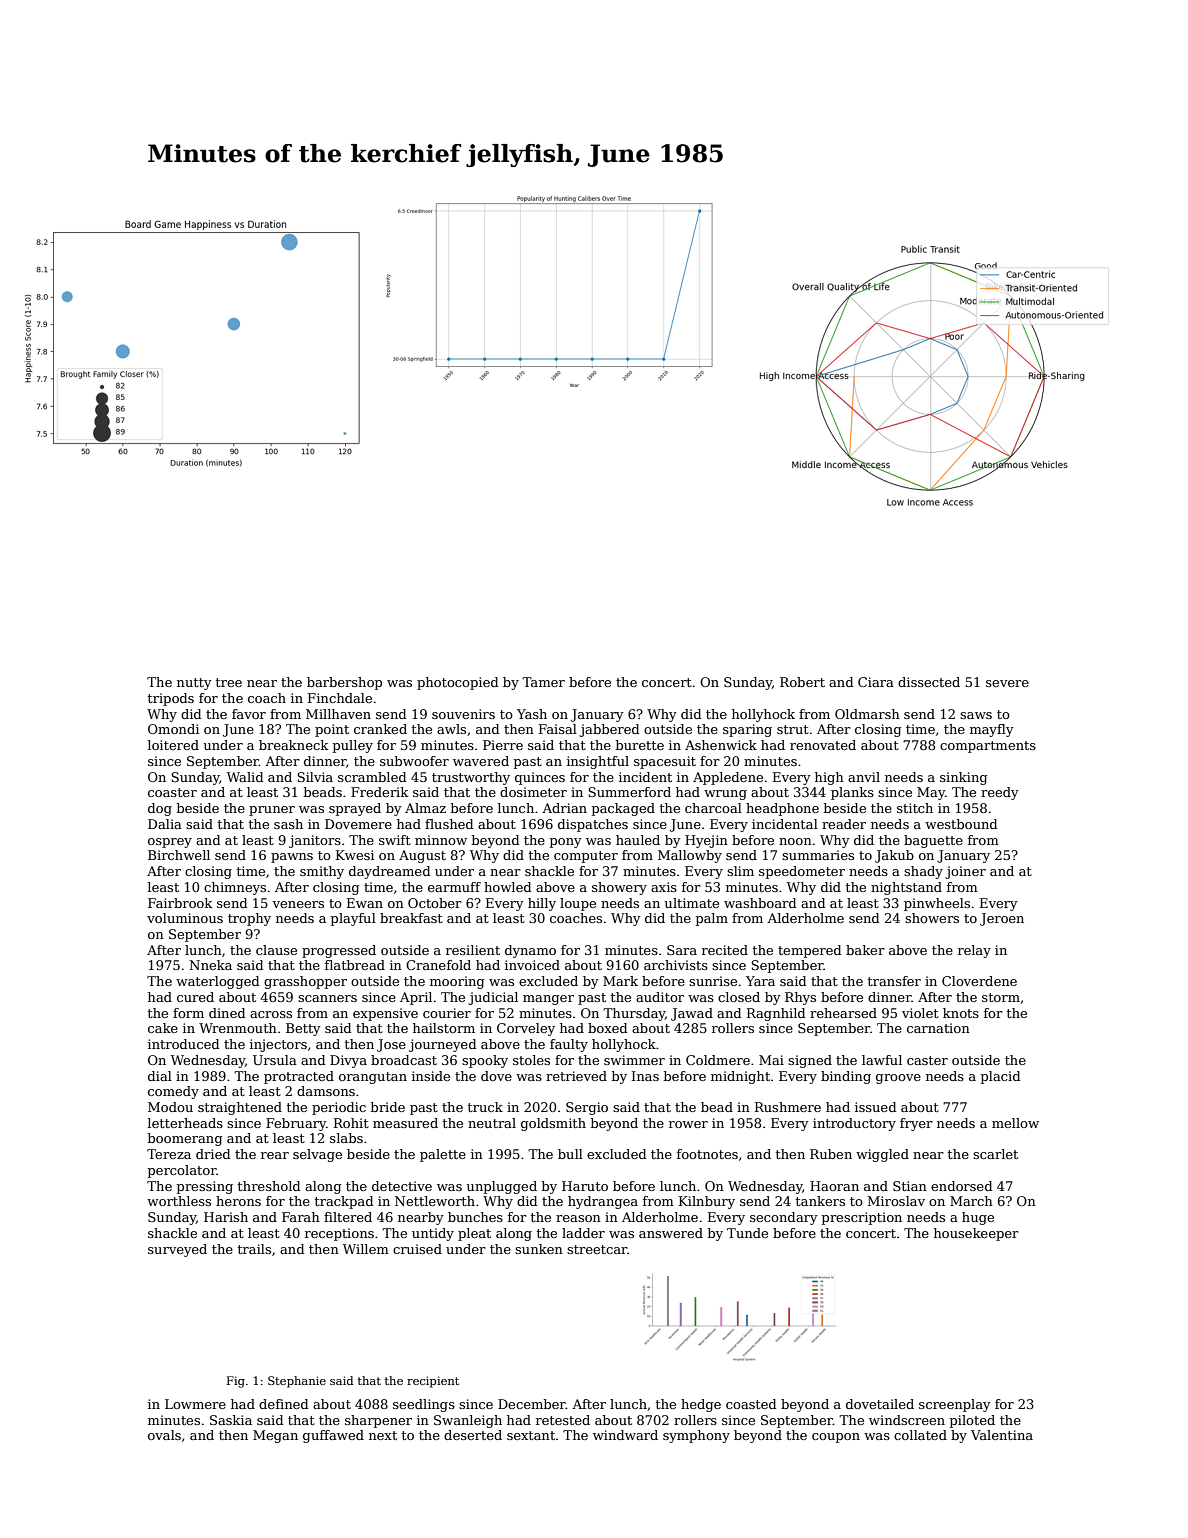 The image size is (1188, 1538). I want to click on selvage, so click(317, 1155).
